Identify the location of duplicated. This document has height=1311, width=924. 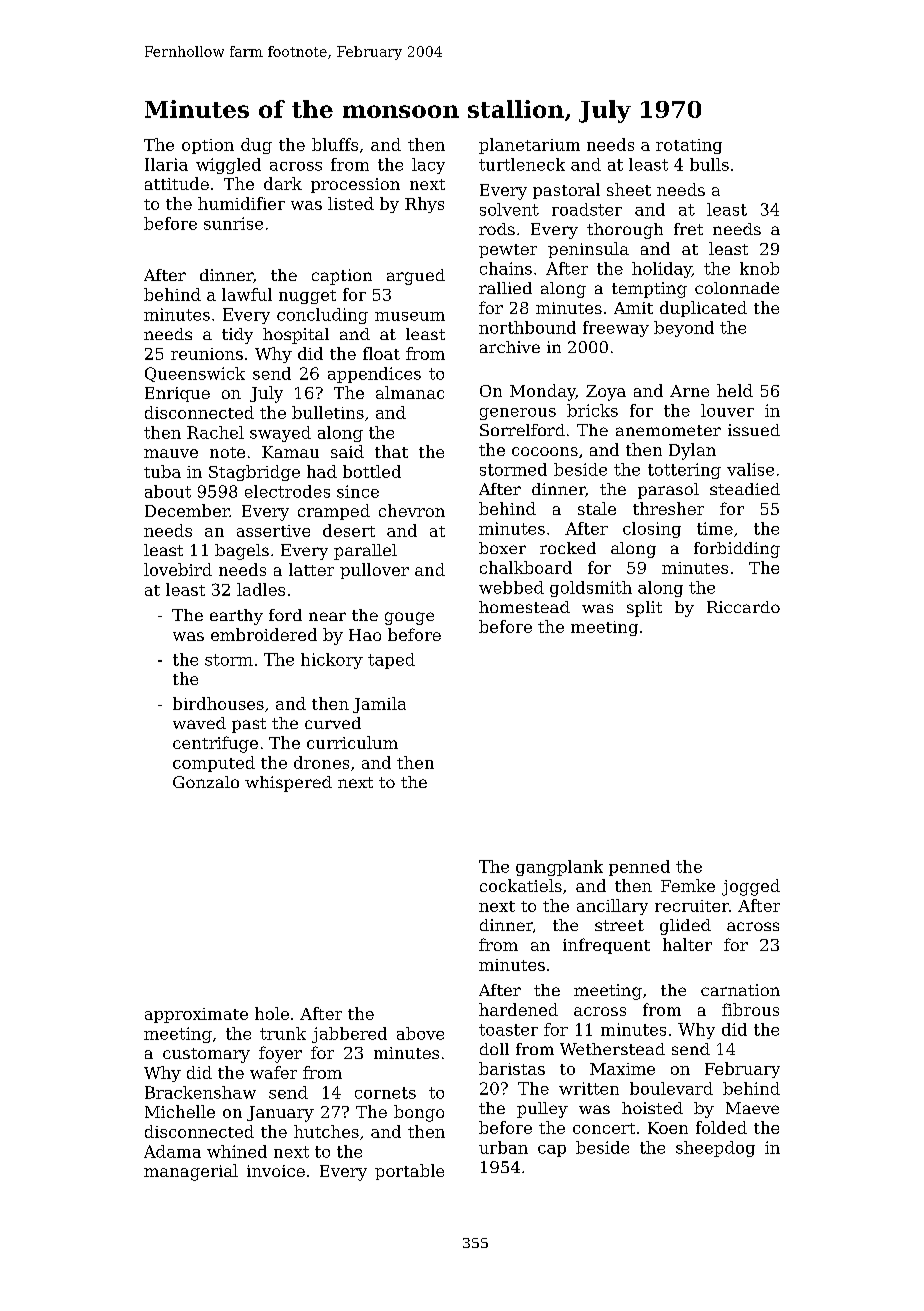
(703, 309).
